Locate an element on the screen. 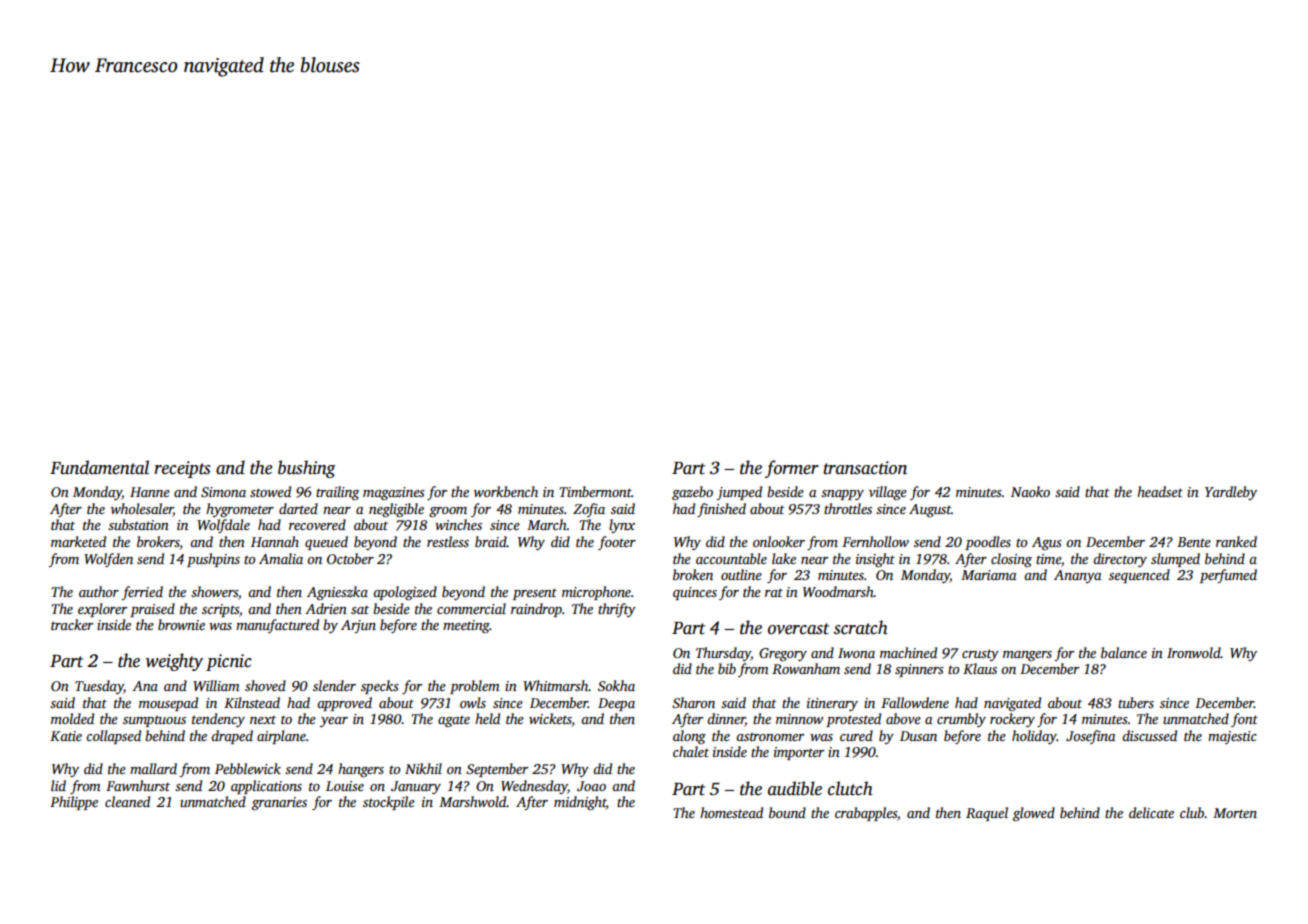  Arjun is located at coordinates (358, 626).
